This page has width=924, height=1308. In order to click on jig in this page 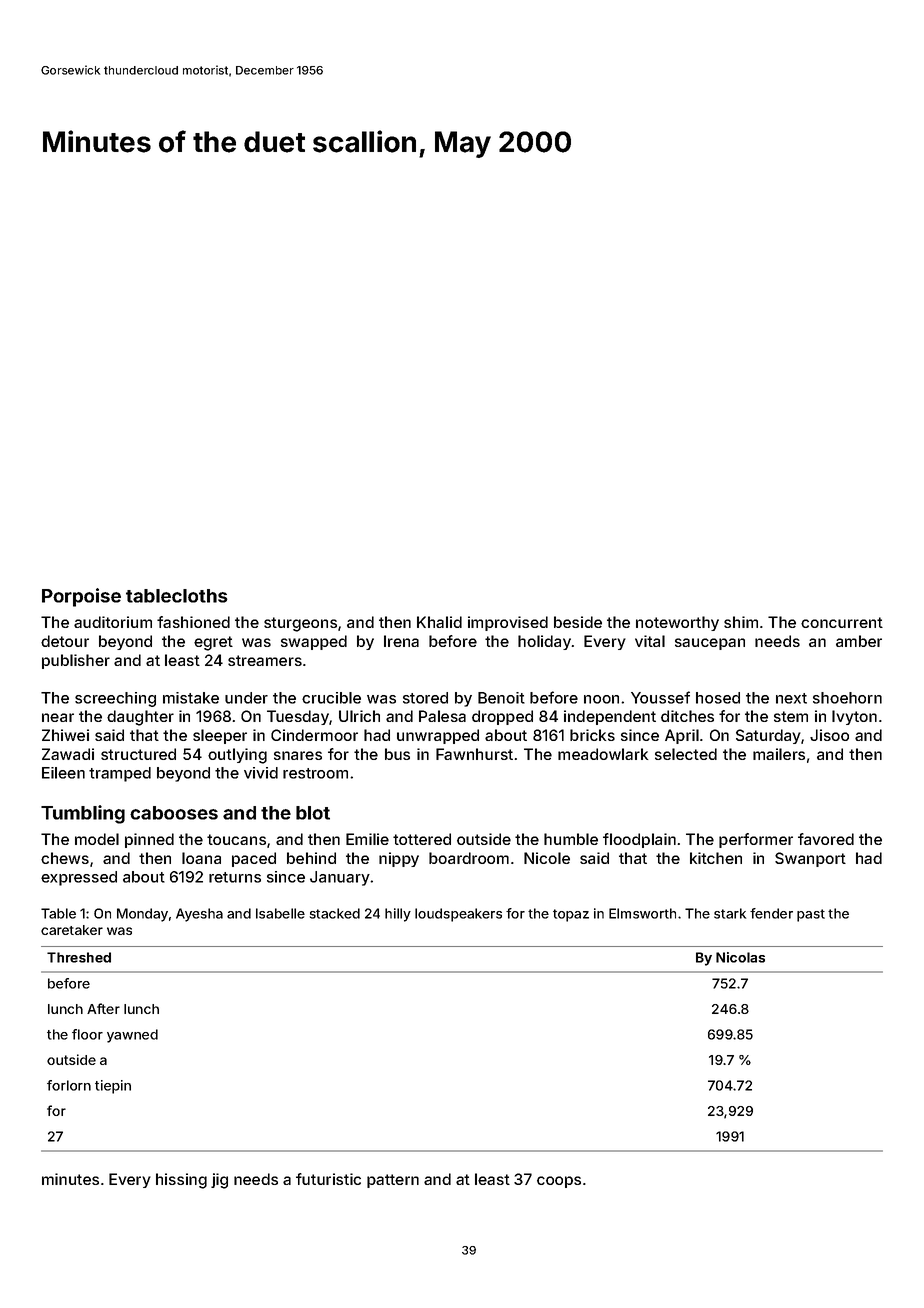, I will do `click(219, 1181)`.
